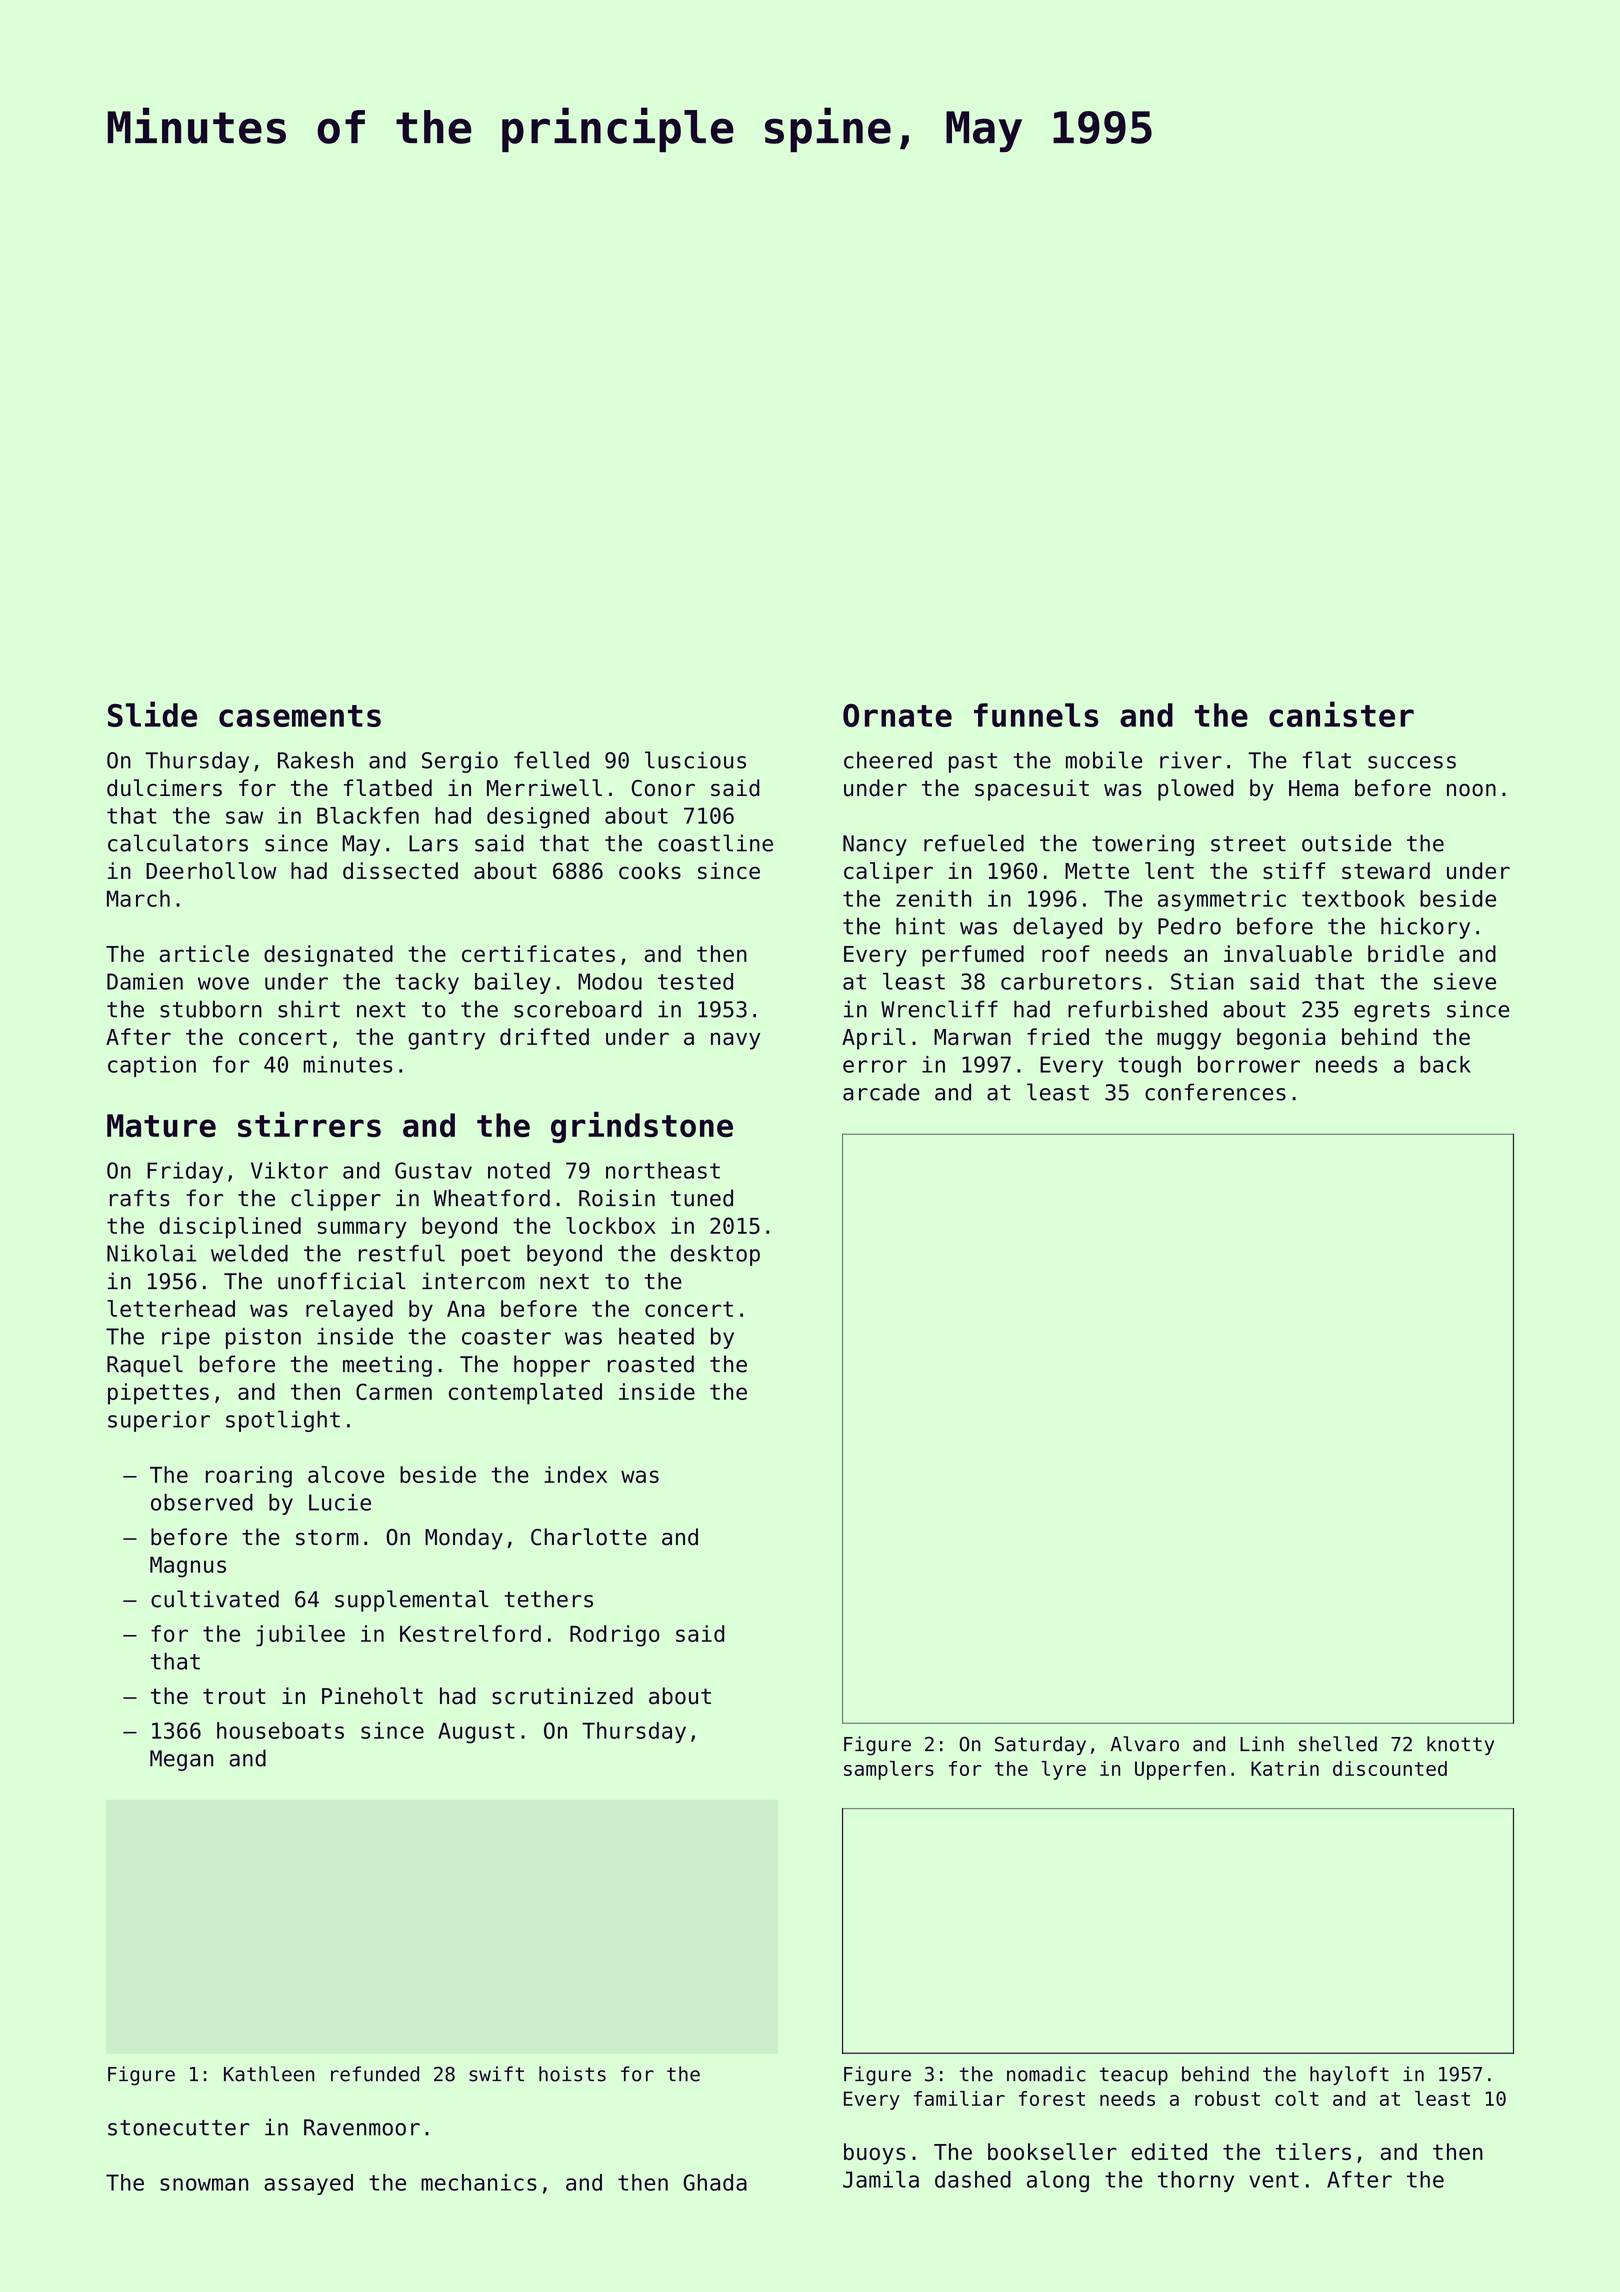 The width and height of the image is (1620, 2292). Describe the element at coordinates (1338, 1744) in the image. I see `shelled` at that location.
